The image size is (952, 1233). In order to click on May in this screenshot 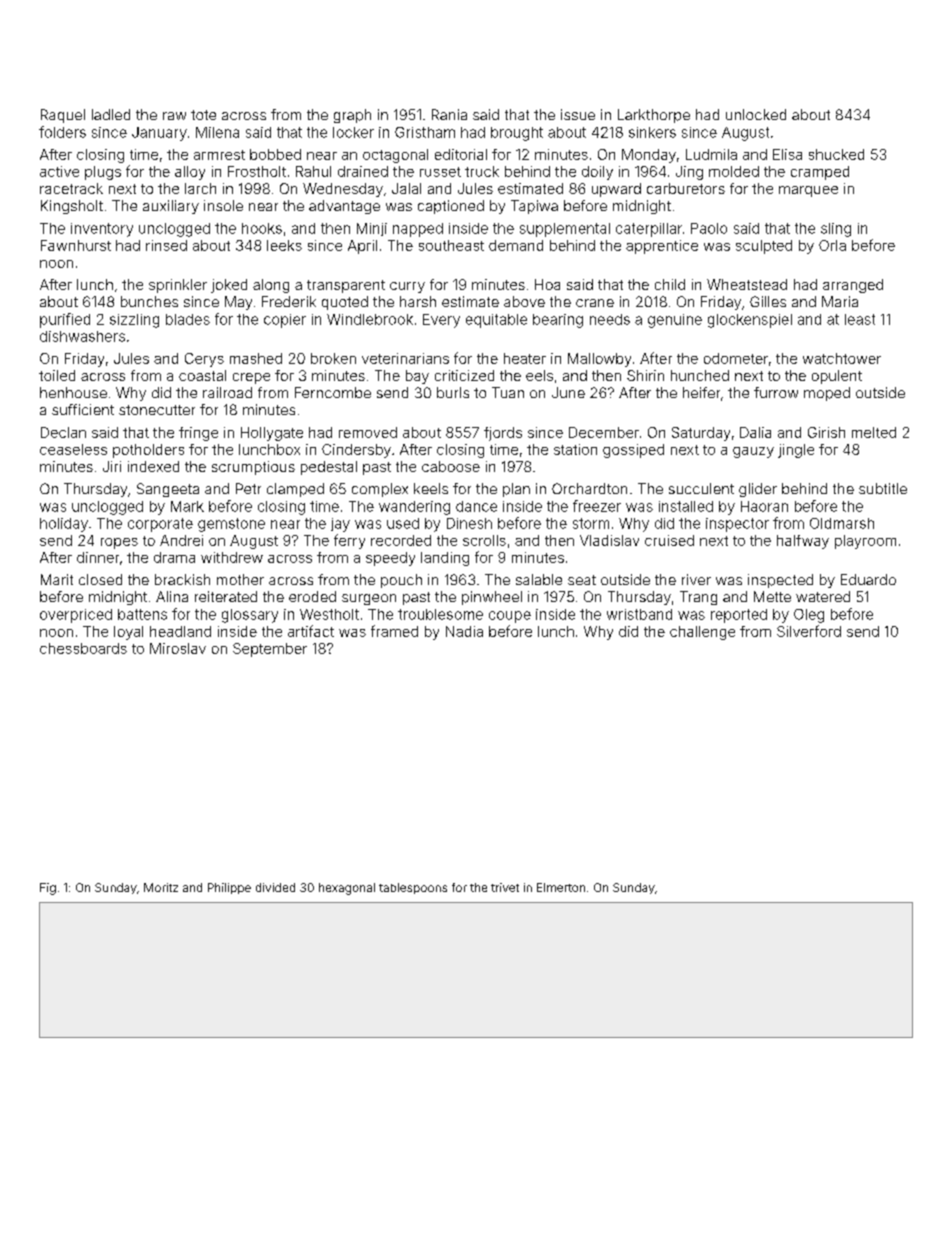, I will do `click(238, 303)`.
